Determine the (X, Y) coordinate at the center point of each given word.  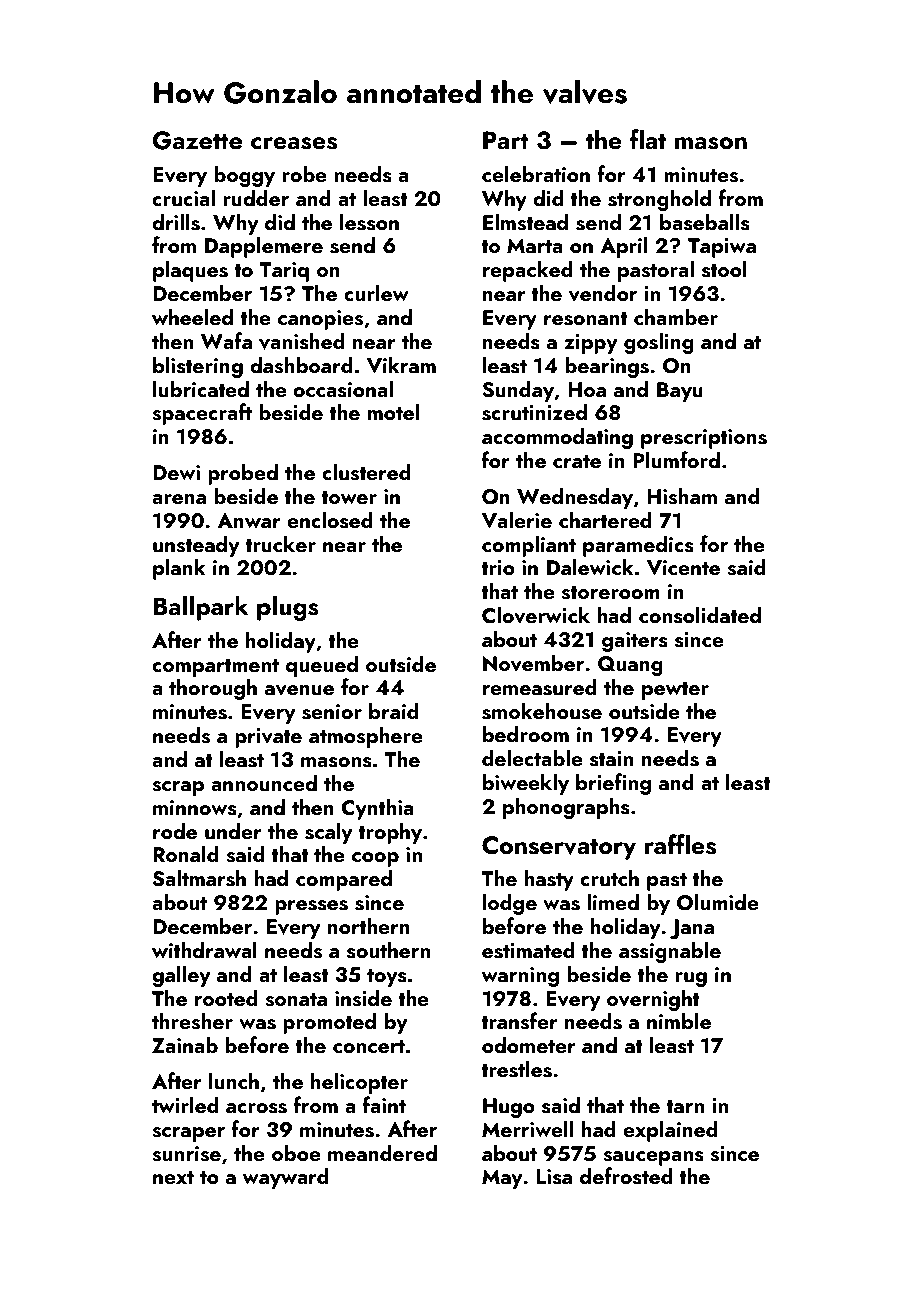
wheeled (192, 316)
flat (648, 139)
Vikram (401, 365)
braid (394, 710)
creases (294, 143)
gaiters (635, 642)
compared (344, 880)
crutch (609, 877)
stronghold (659, 200)
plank (179, 569)
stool (724, 269)
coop (375, 859)
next (173, 1177)
